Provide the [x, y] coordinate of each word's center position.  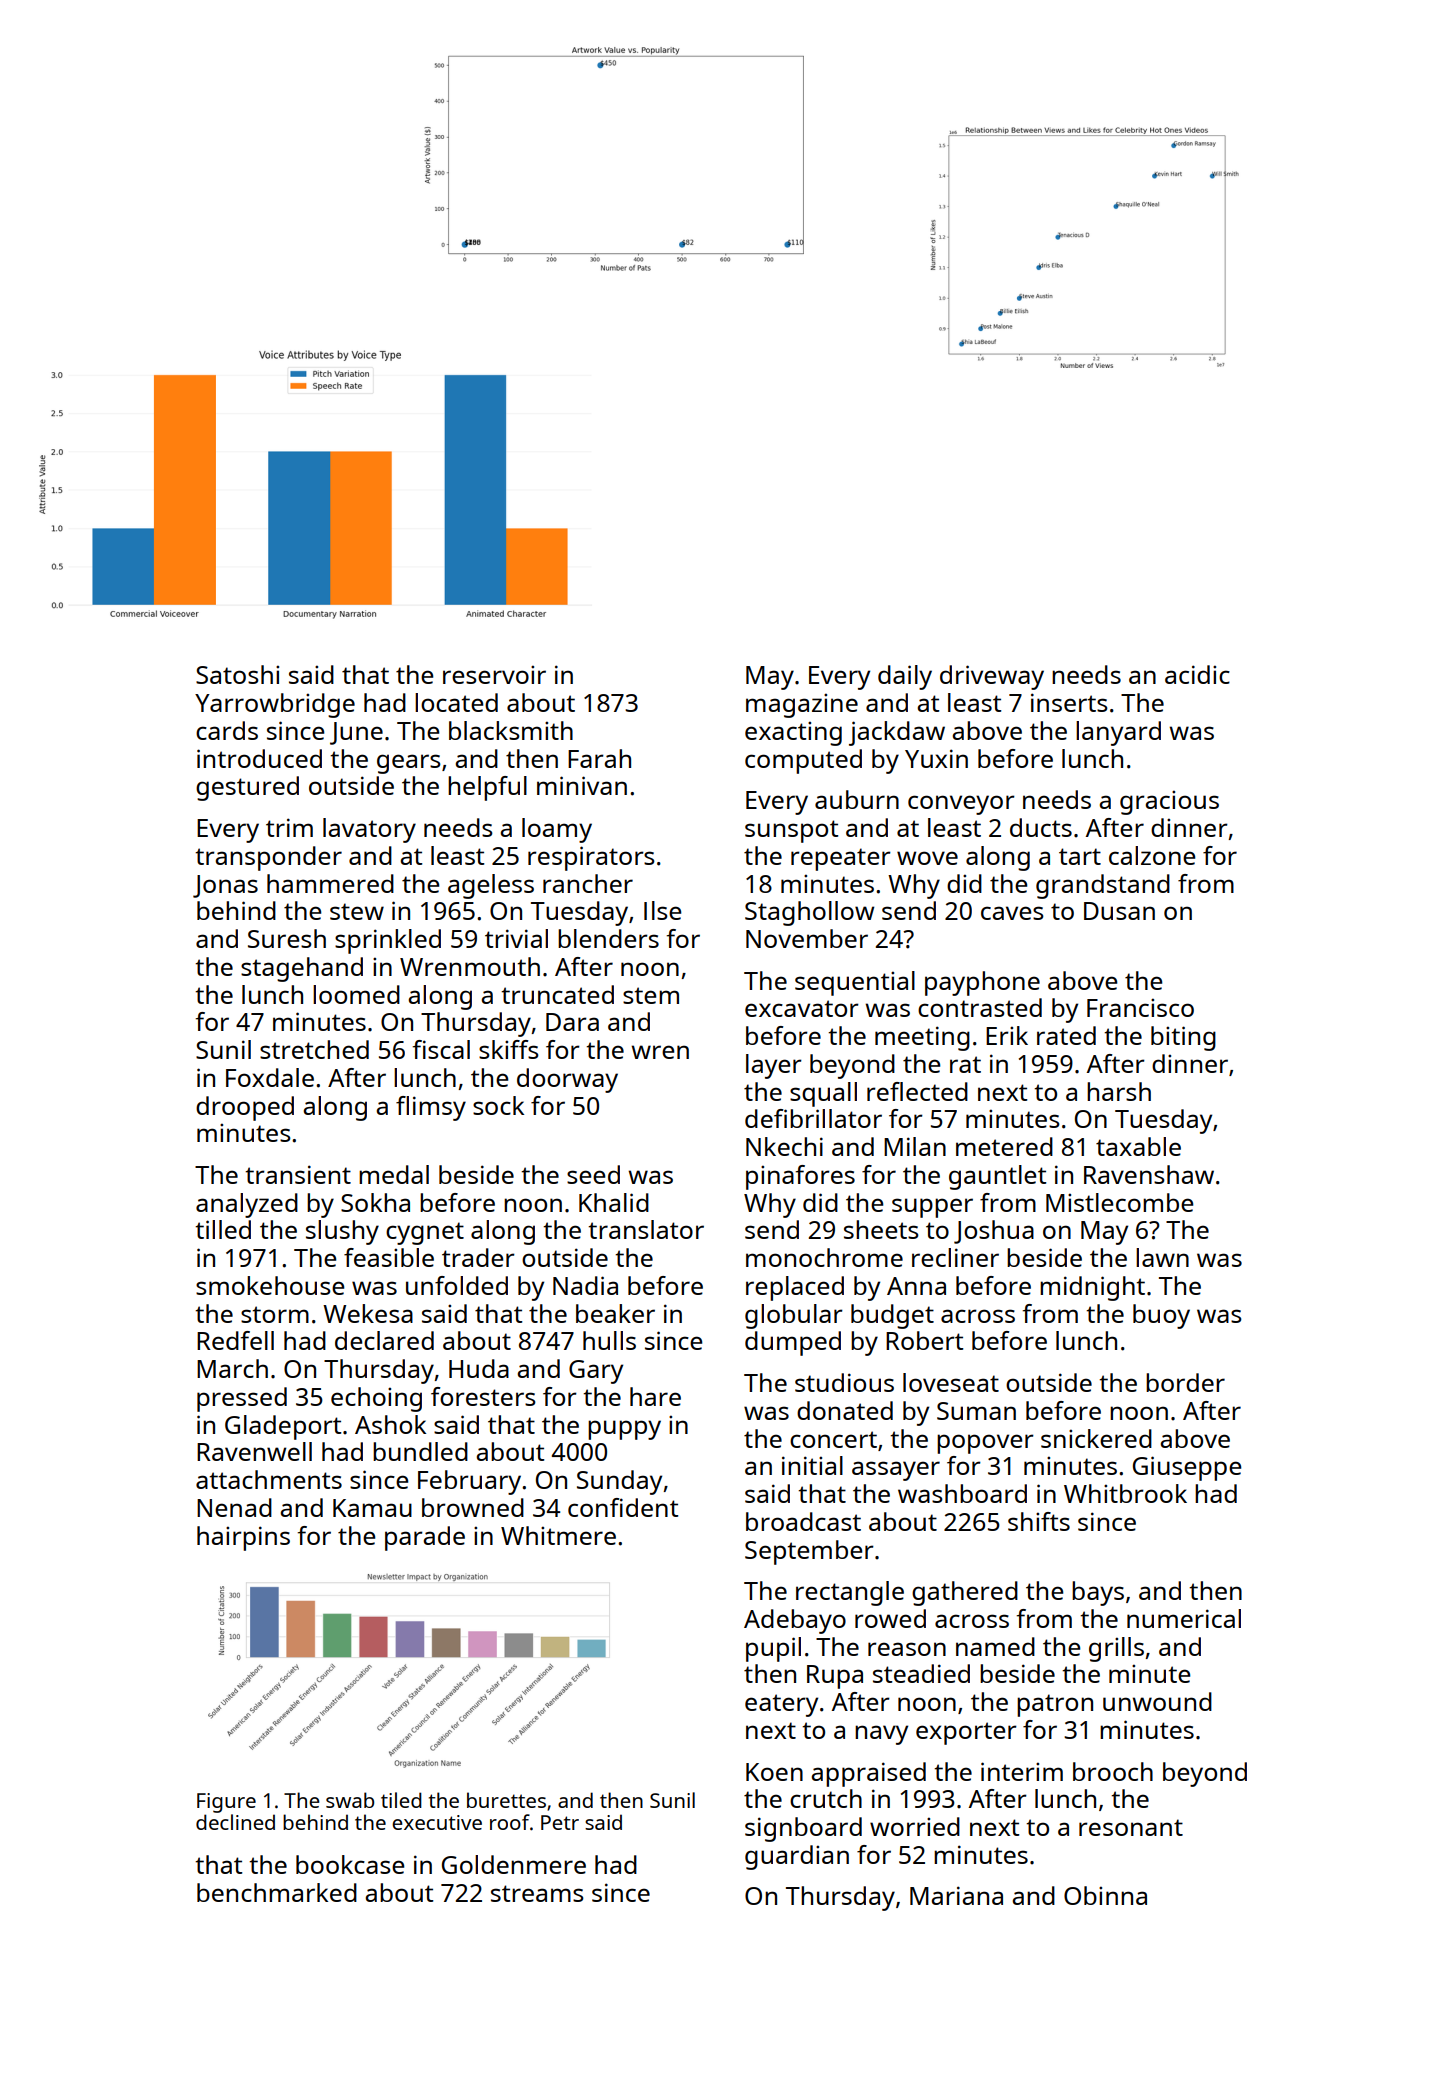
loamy [557, 830]
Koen [774, 1772]
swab [350, 1800]
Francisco [1140, 1007]
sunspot [791, 831]
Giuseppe [1187, 1468]
